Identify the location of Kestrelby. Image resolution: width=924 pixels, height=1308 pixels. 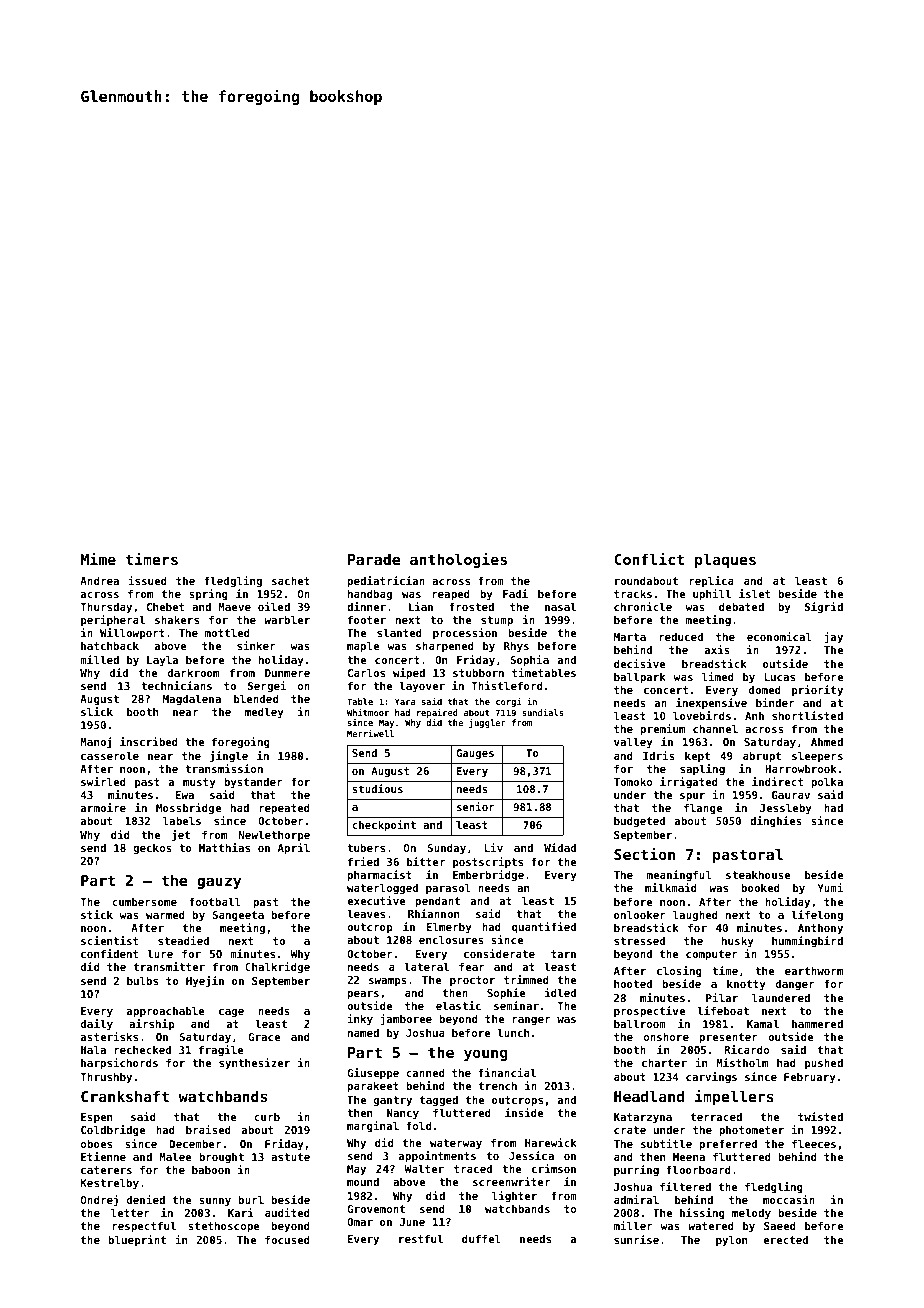
(110, 1183).
